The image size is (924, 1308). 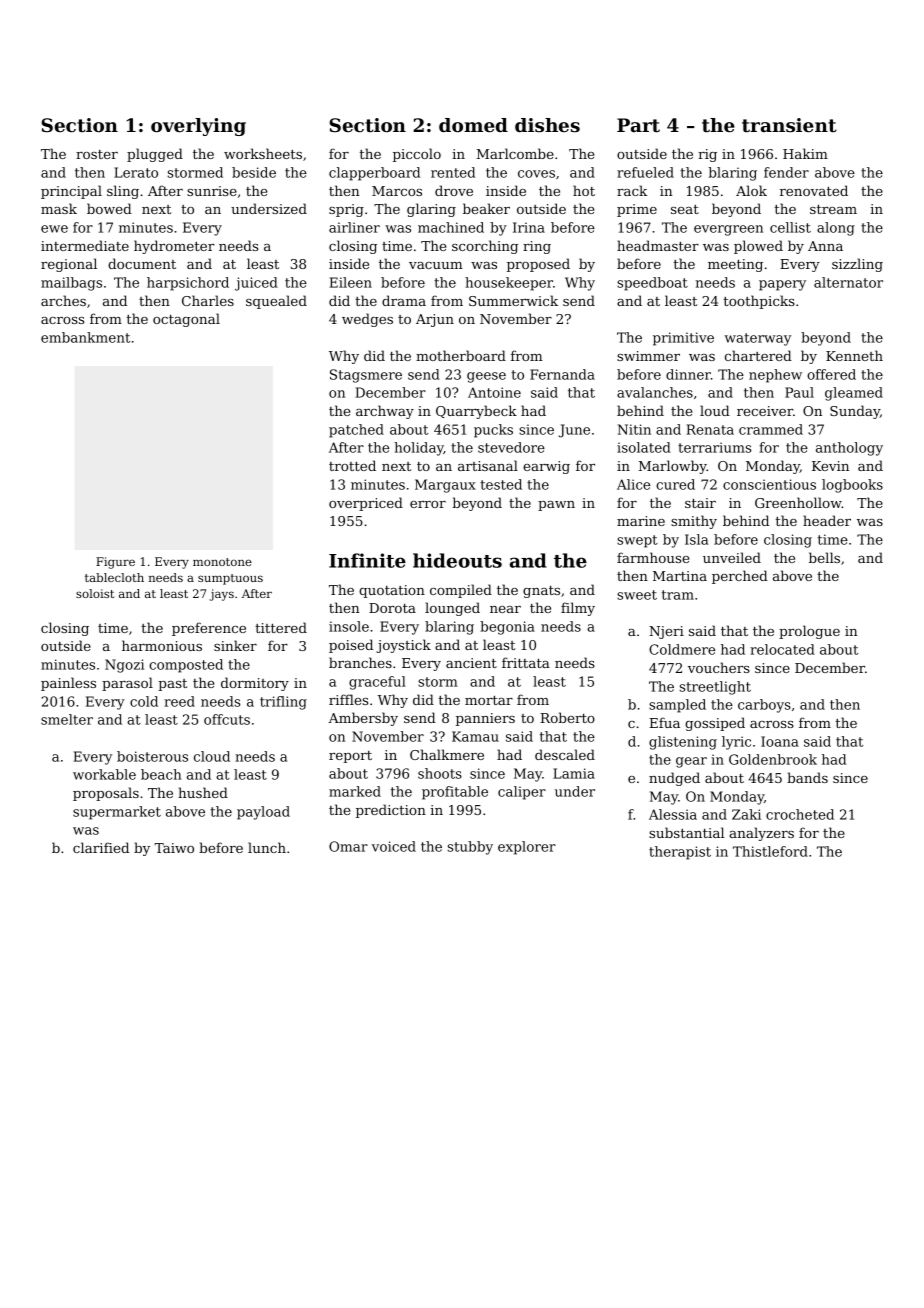 I want to click on stair, so click(x=700, y=503).
